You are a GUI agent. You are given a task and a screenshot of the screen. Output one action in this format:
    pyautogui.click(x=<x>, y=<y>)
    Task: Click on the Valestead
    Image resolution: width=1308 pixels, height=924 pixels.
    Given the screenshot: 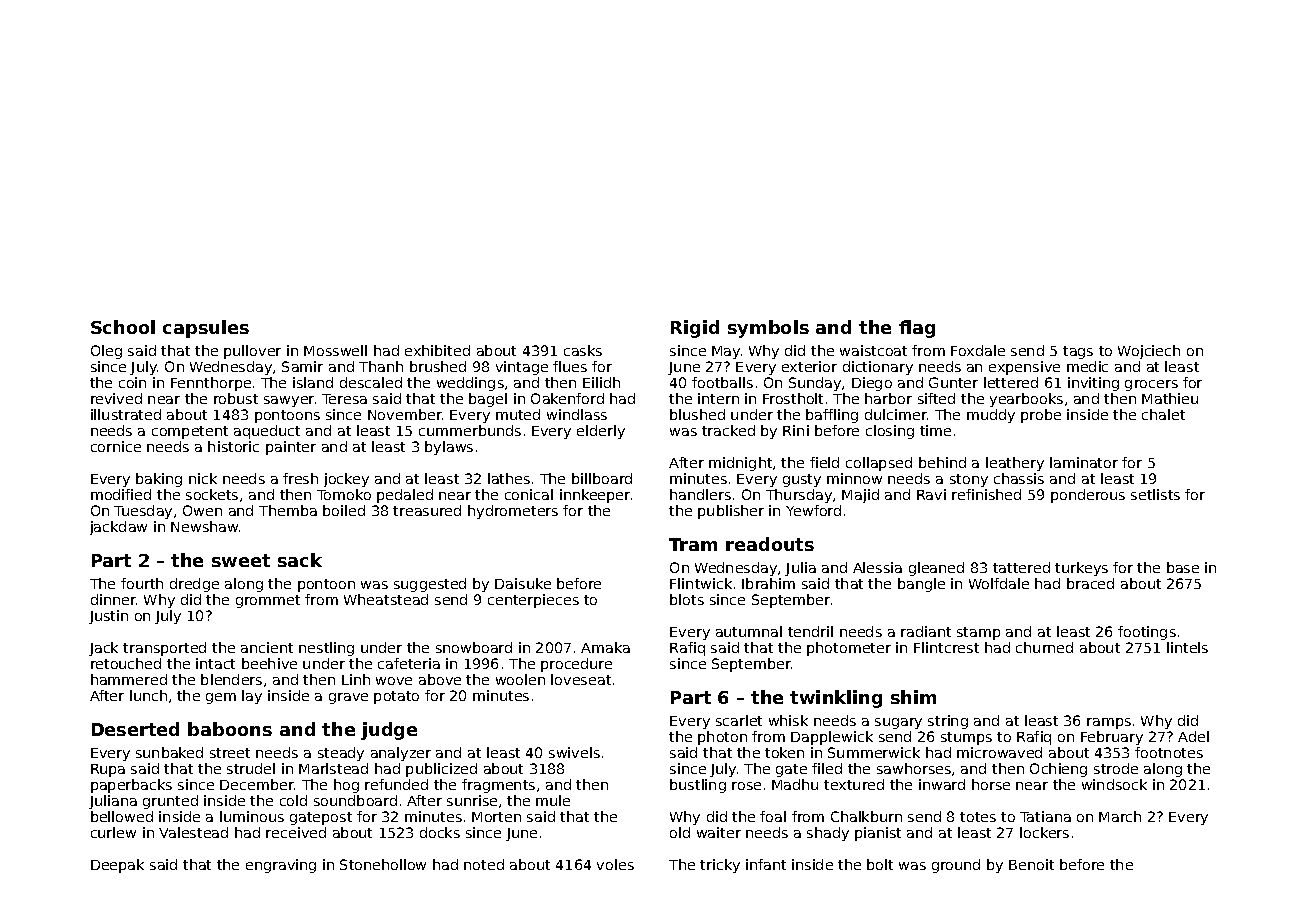 What is the action you would take?
    pyautogui.click(x=193, y=832)
